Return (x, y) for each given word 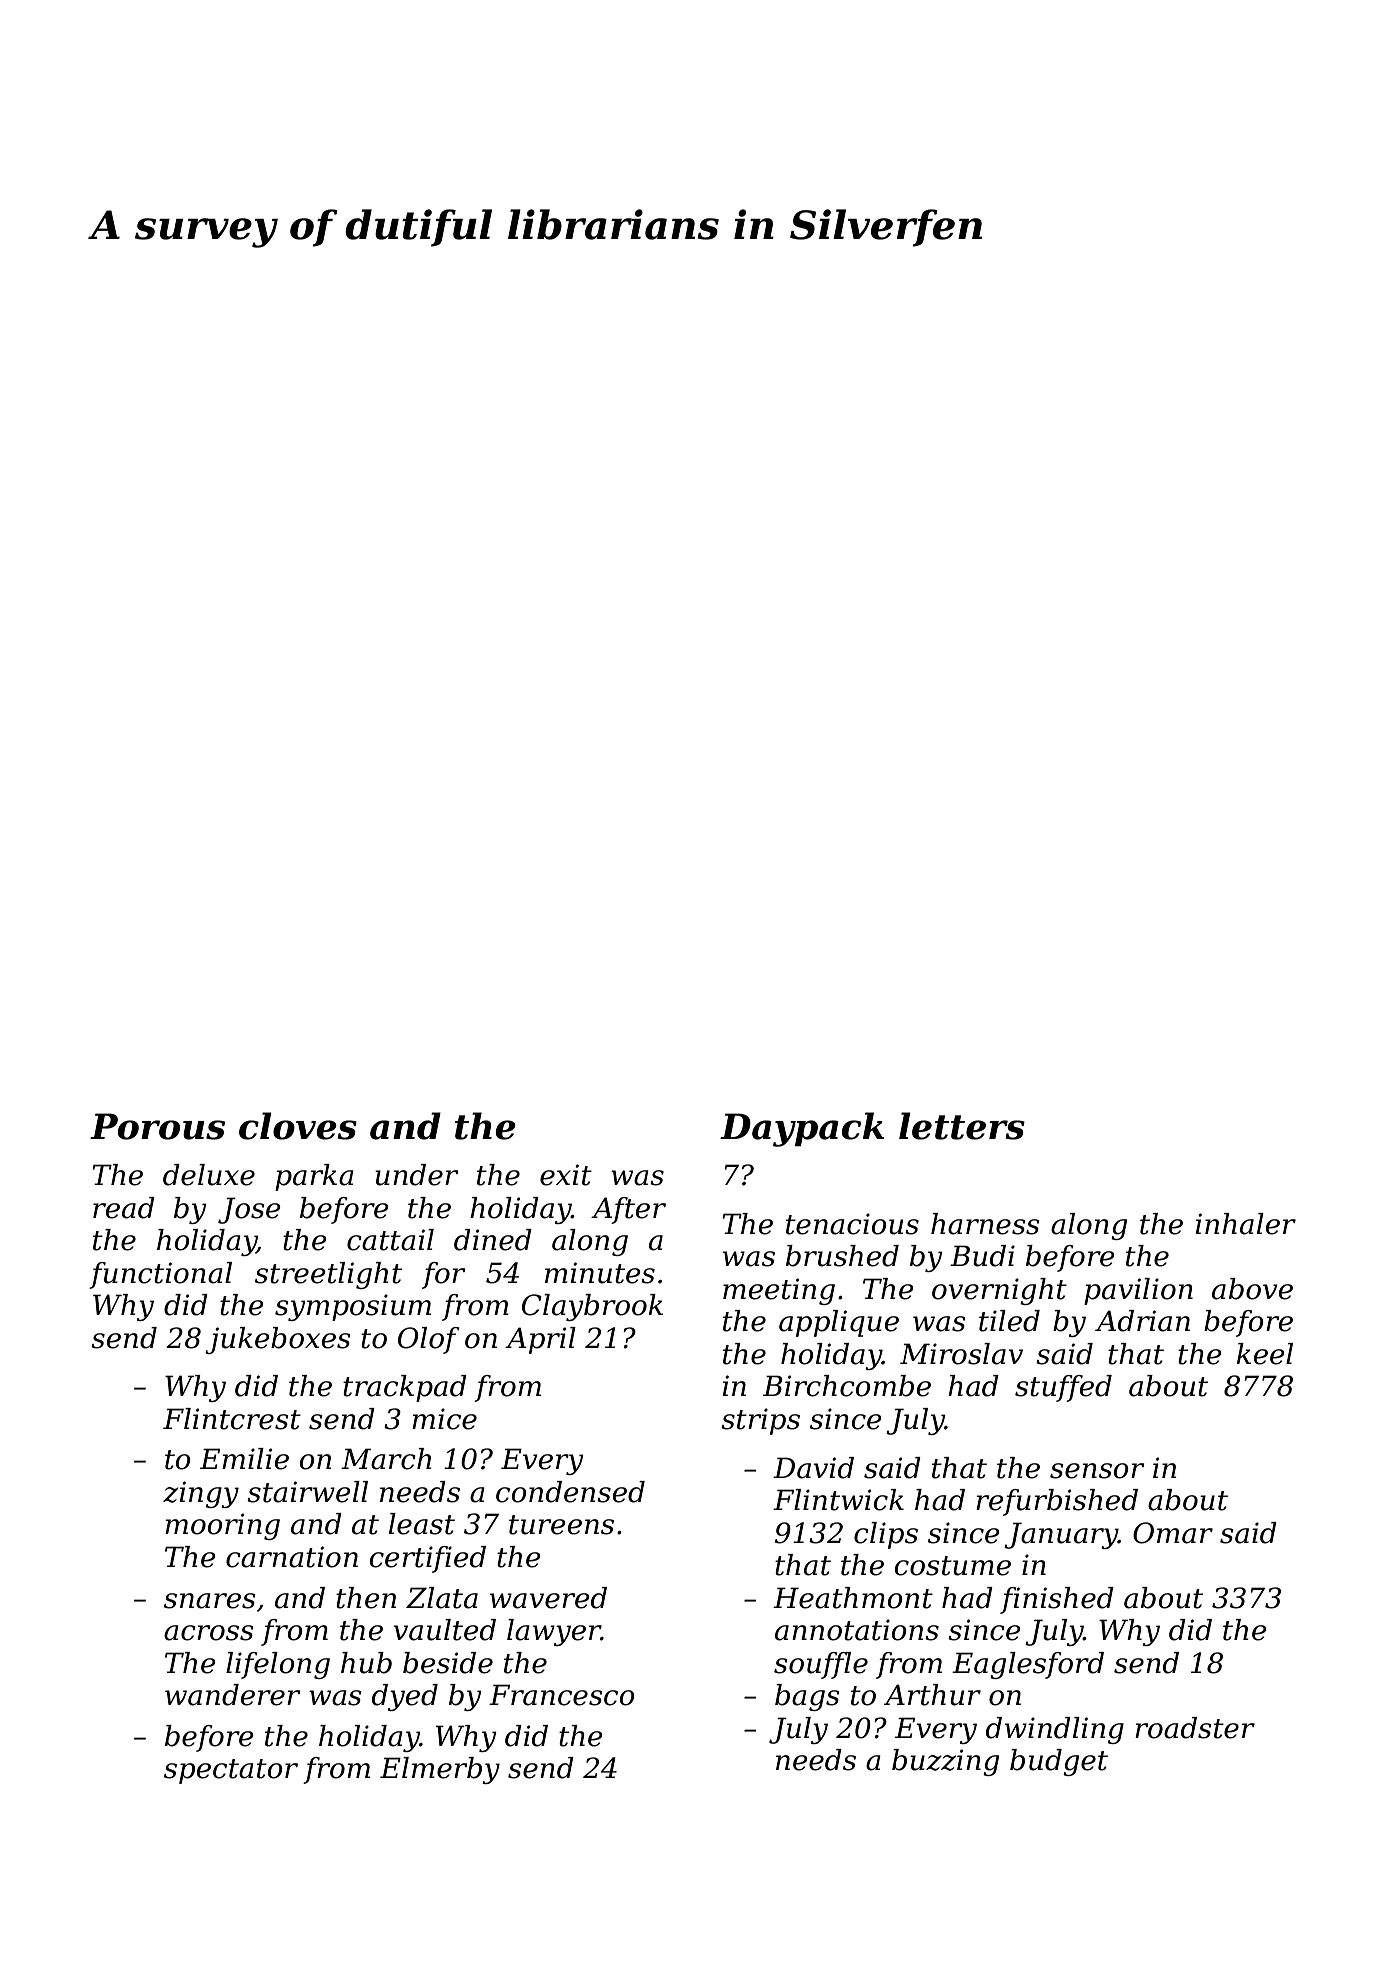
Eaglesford (1028, 1665)
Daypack (802, 1129)
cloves (298, 1126)
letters (962, 1126)
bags (807, 1697)
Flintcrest (232, 1419)
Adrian (1142, 1321)
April (540, 1340)
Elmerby (440, 1770)
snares (210, 1601)
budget (1059, 1762)
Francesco (562, 1695)
